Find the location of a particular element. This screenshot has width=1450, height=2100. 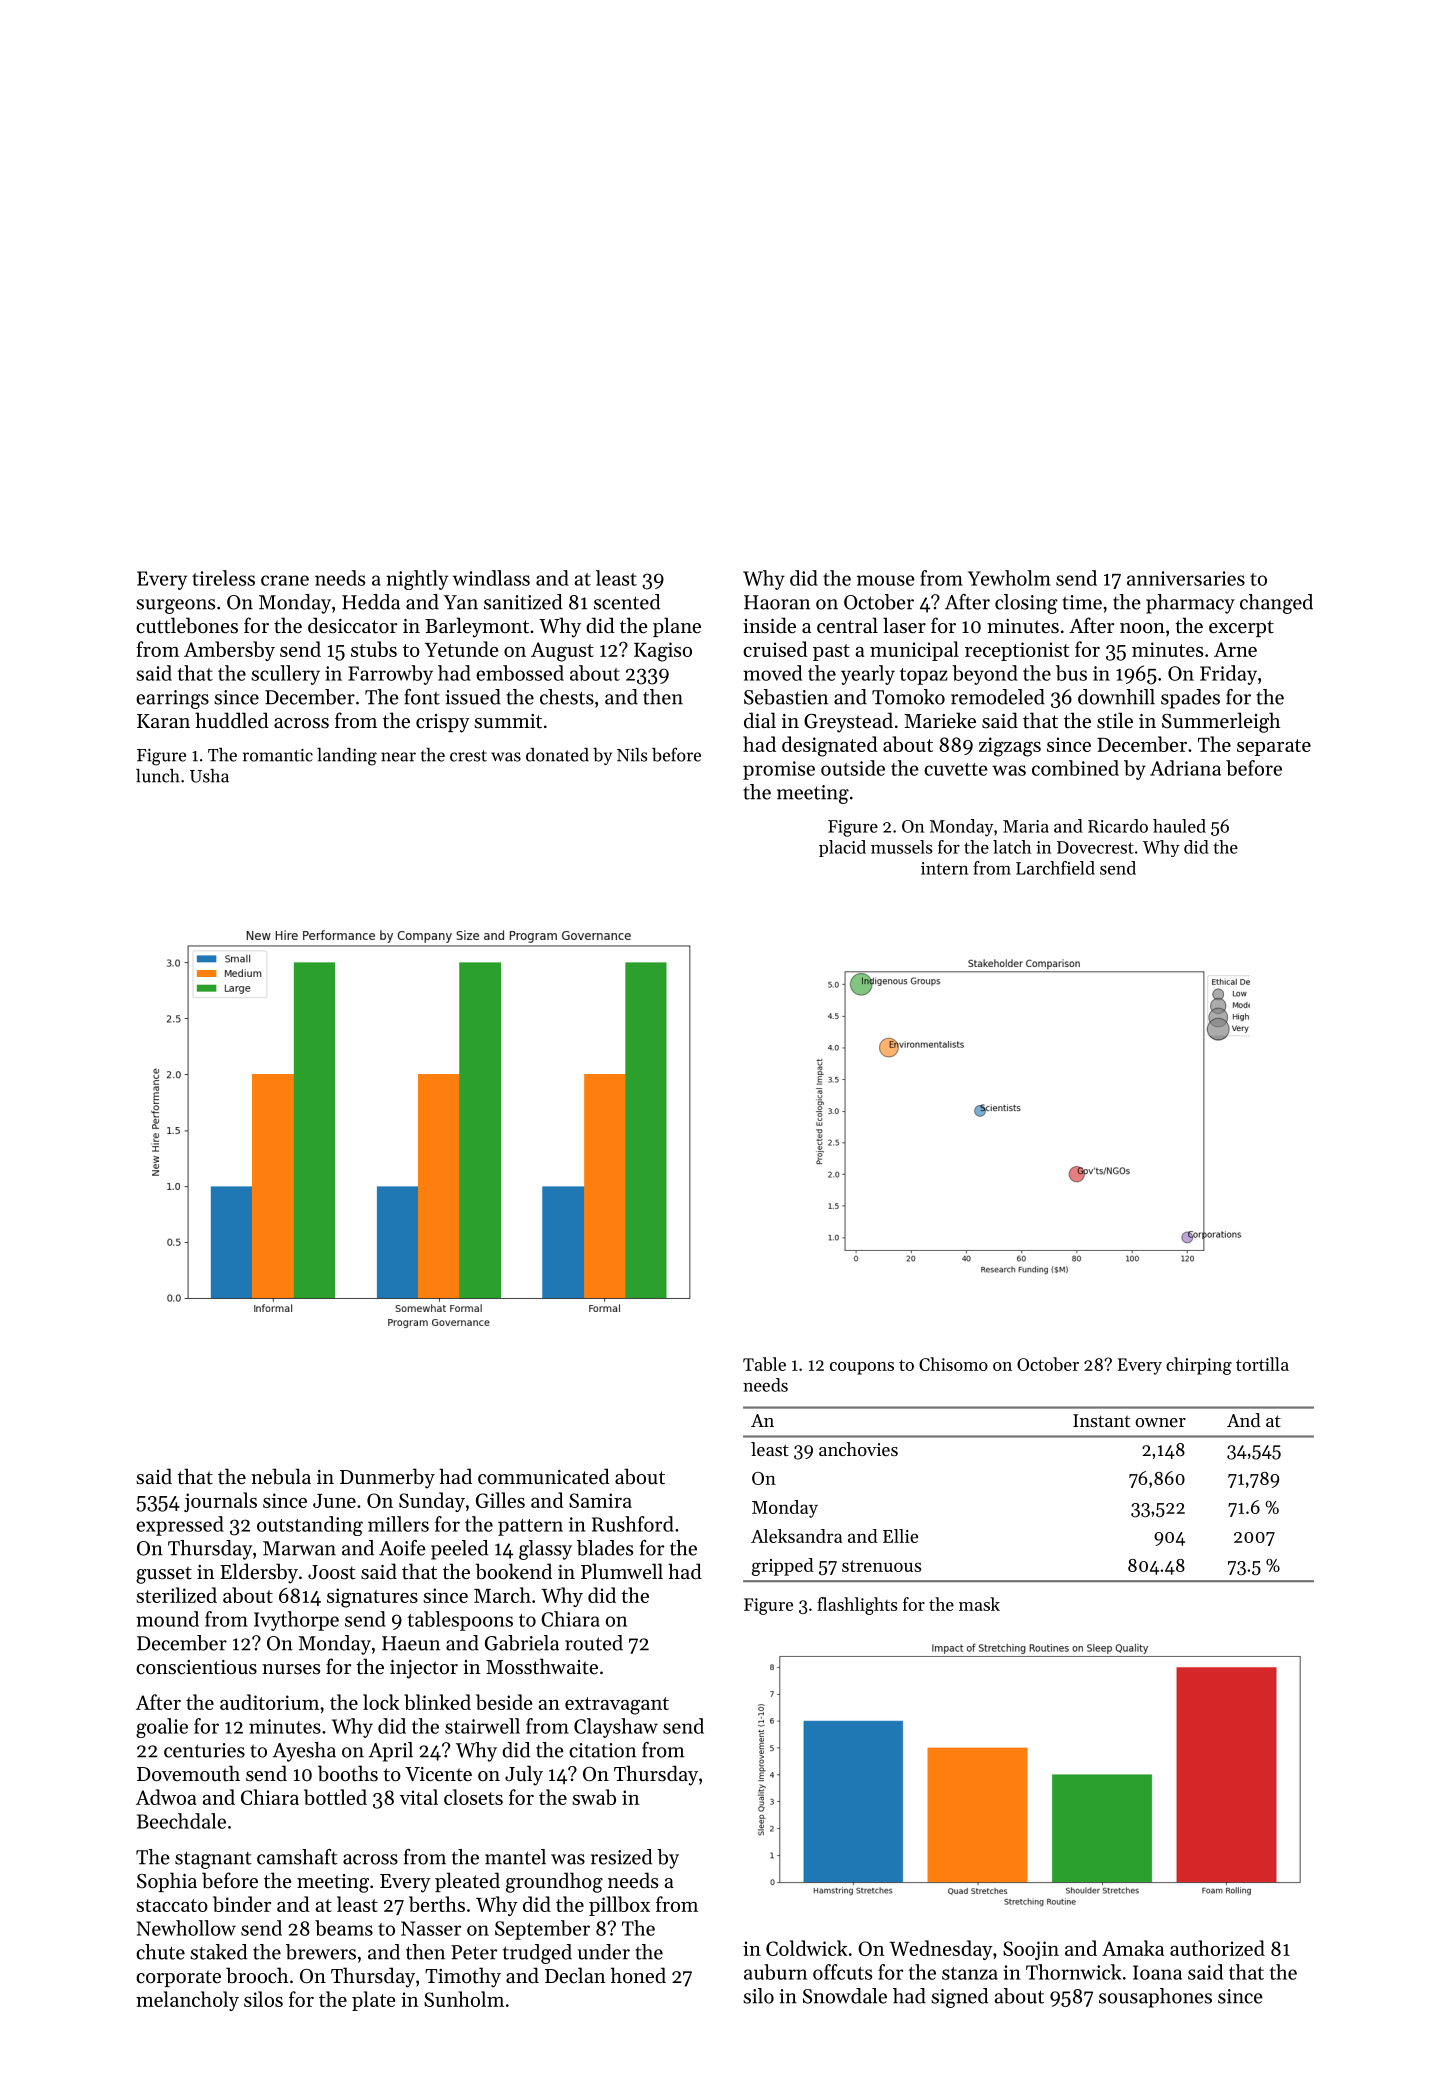

mask is located at coordinates (979, 1604).
